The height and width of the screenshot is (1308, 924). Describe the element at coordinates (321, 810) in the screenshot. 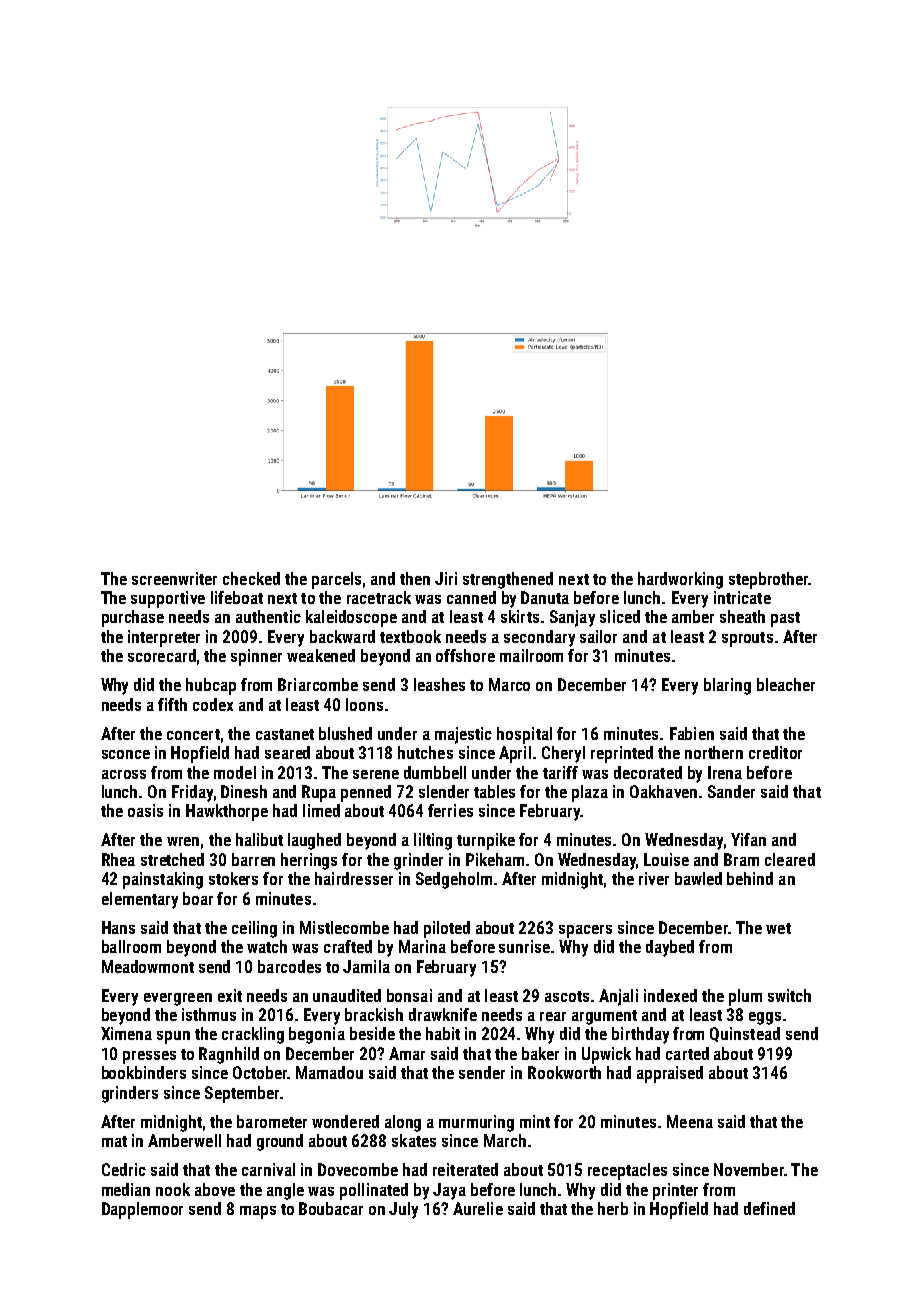

I see `limed` at that location.
